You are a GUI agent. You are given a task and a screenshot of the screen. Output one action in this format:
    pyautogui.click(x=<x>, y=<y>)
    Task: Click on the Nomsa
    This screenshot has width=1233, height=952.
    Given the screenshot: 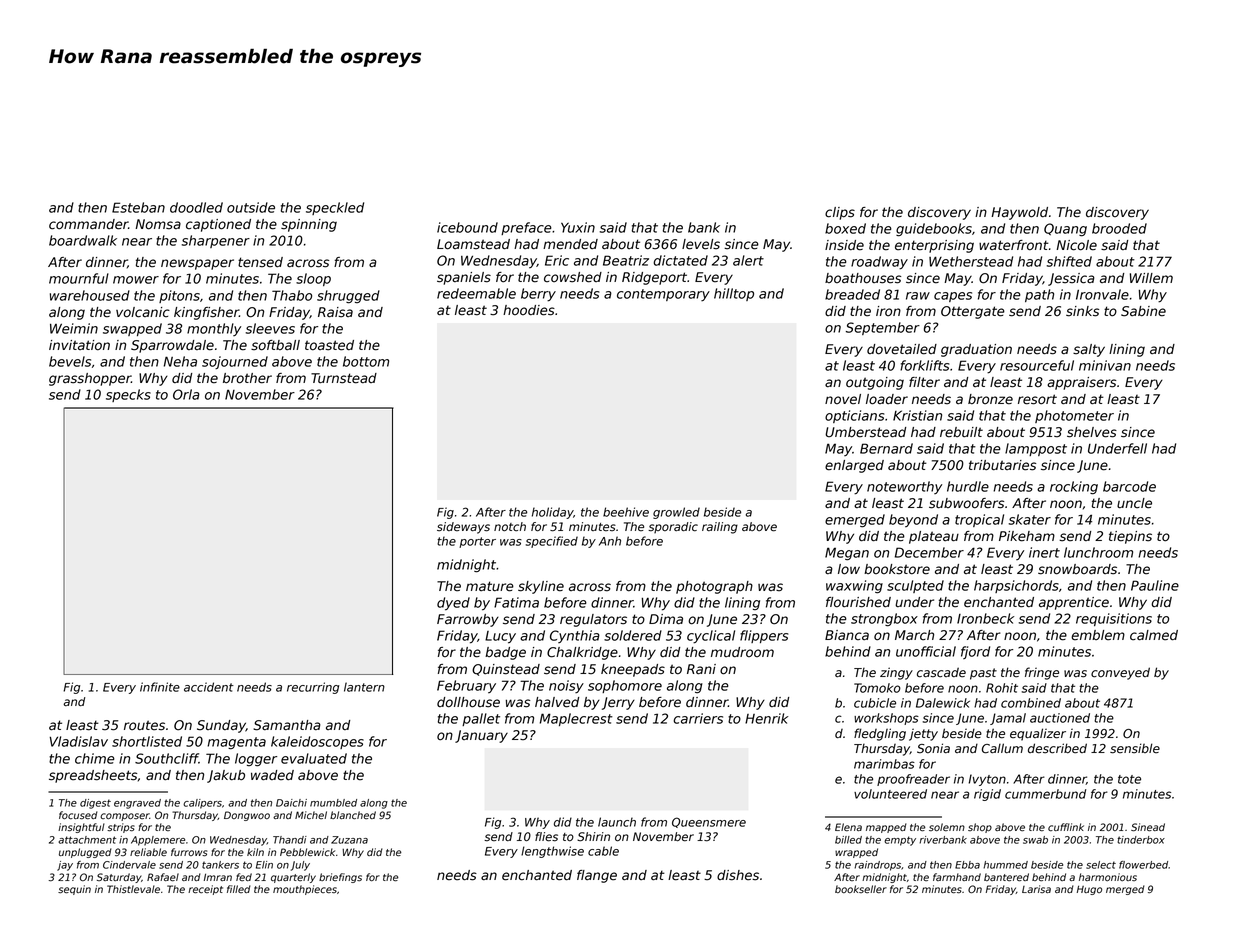 What is the action you would take?
    pyautogui.click(x=158, y=224)
